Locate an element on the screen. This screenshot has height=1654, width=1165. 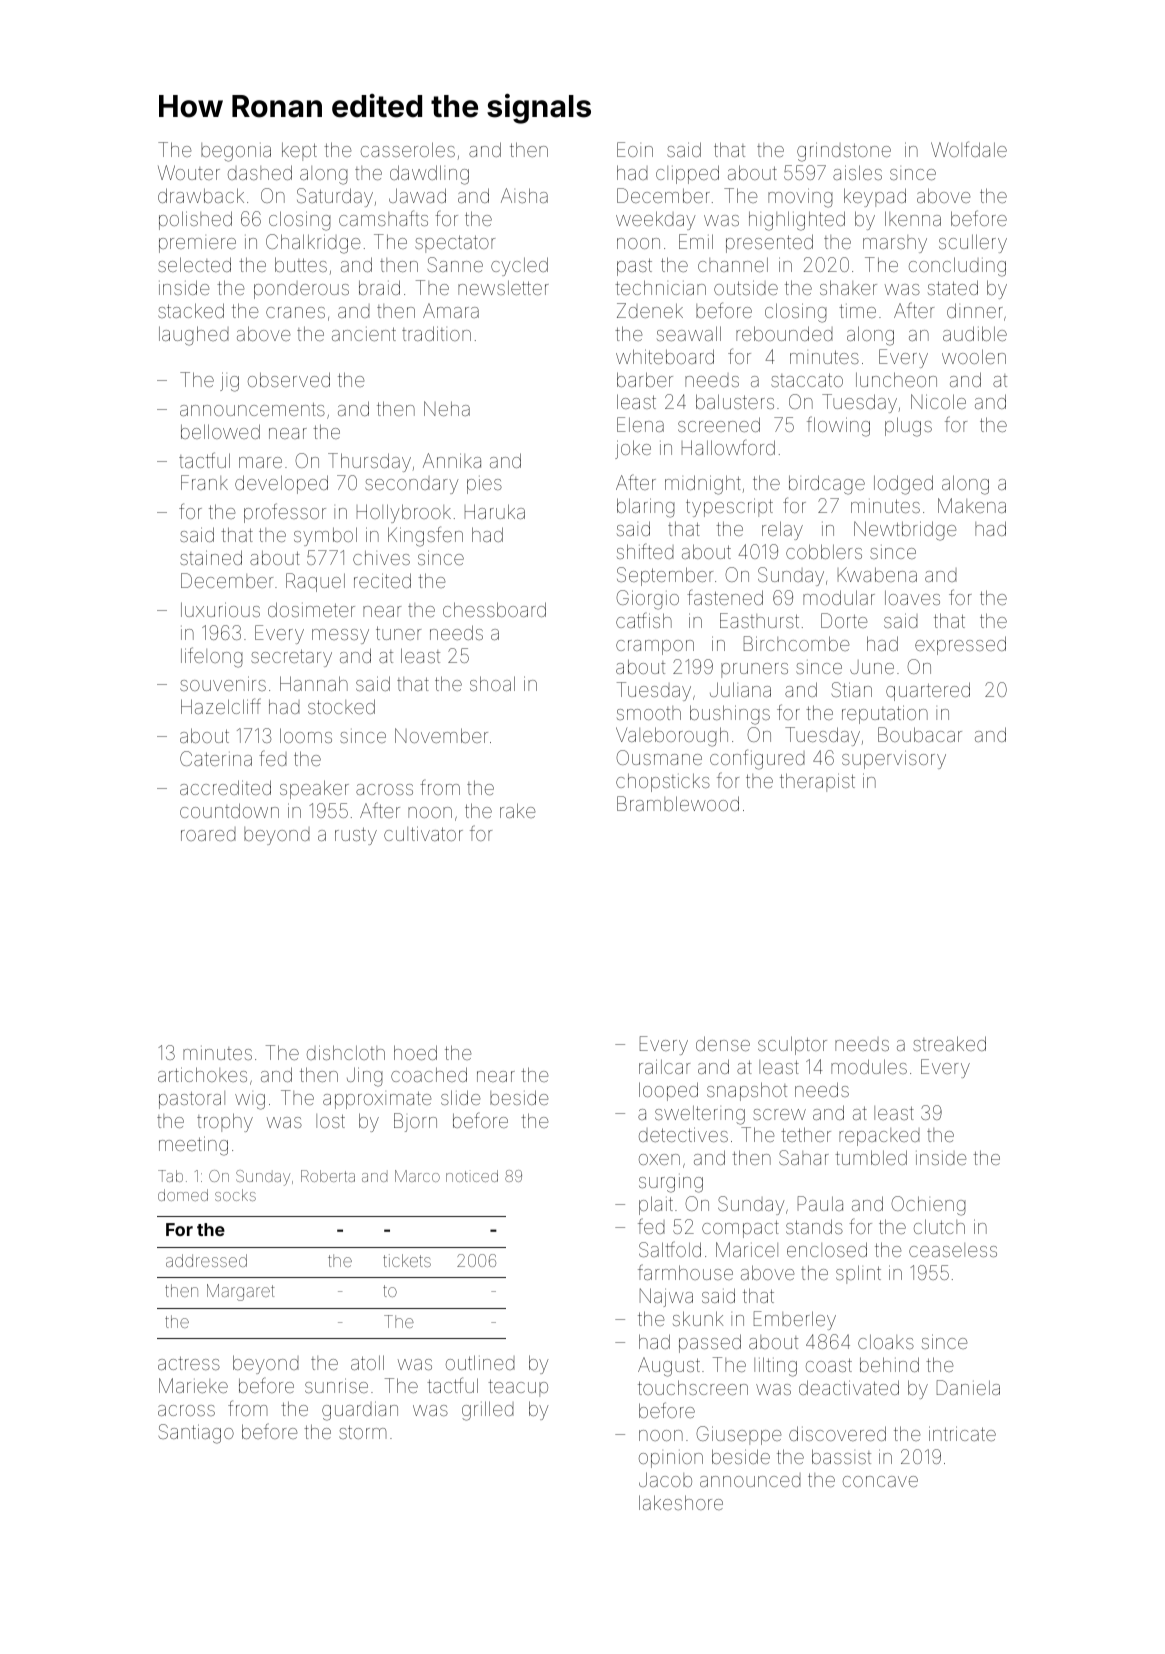
casseroles is located at coordinates (408, 149).
